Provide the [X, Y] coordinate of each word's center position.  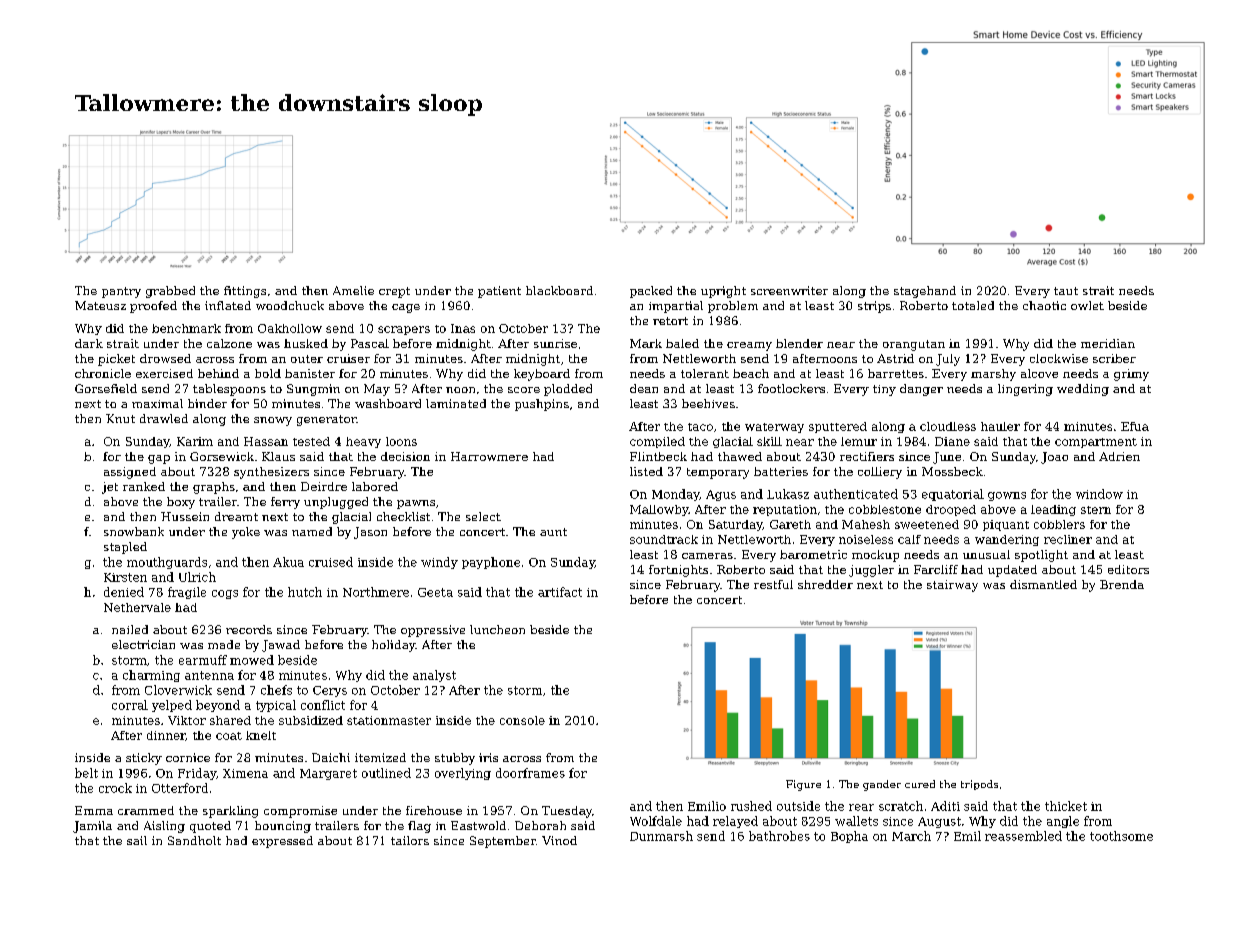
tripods [979, 785]
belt [86, 773]
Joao [1054, 458]
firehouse [434, 810]
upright [723, 292]
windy [439, 563]
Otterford [180, 788]
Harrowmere [489, 456]
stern [1096, 510]
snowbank [134, 531]
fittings [245, 292]
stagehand [925, 292]
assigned [130, 473]
